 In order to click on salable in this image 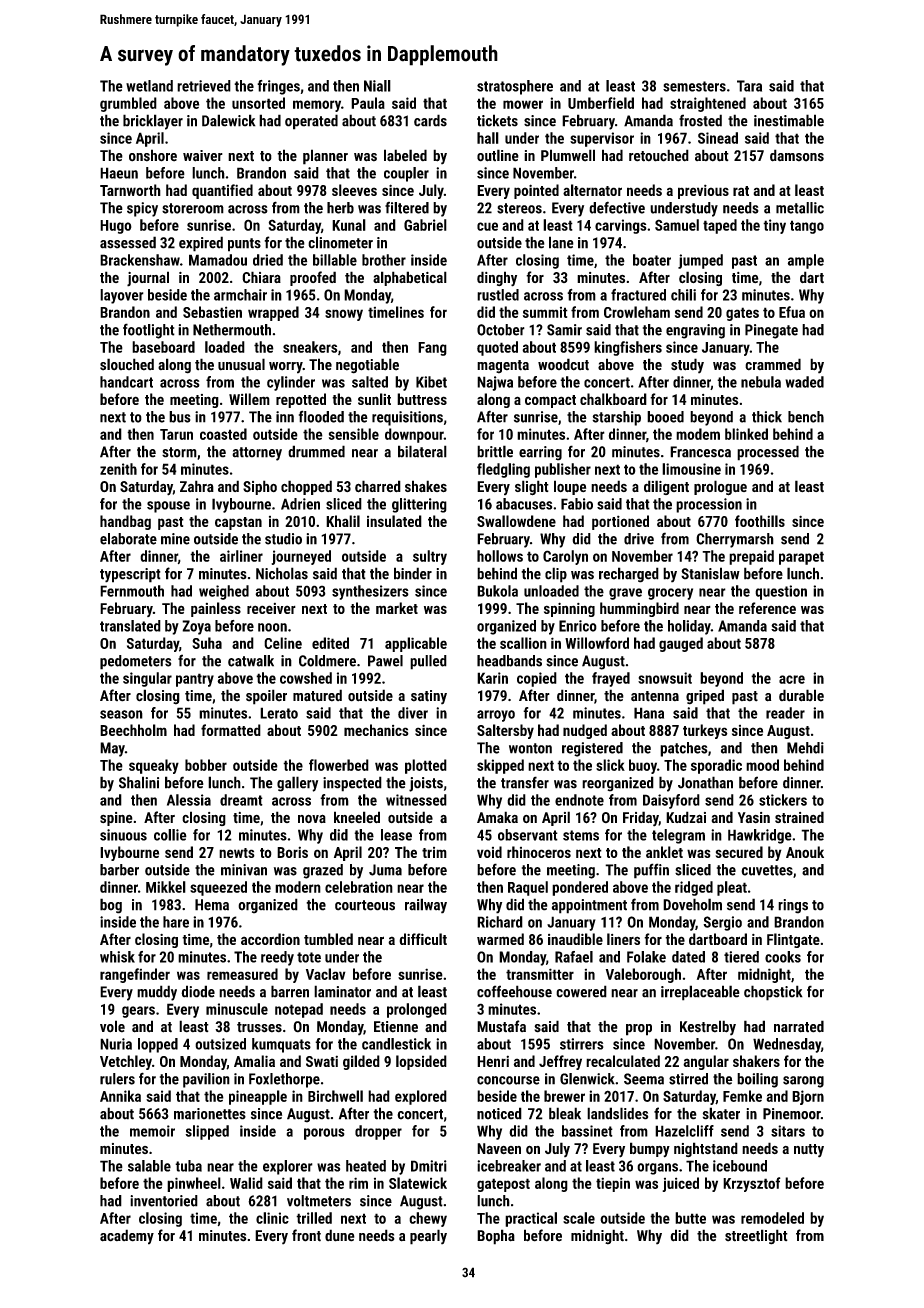, I will do `click(149, 1166)`.
